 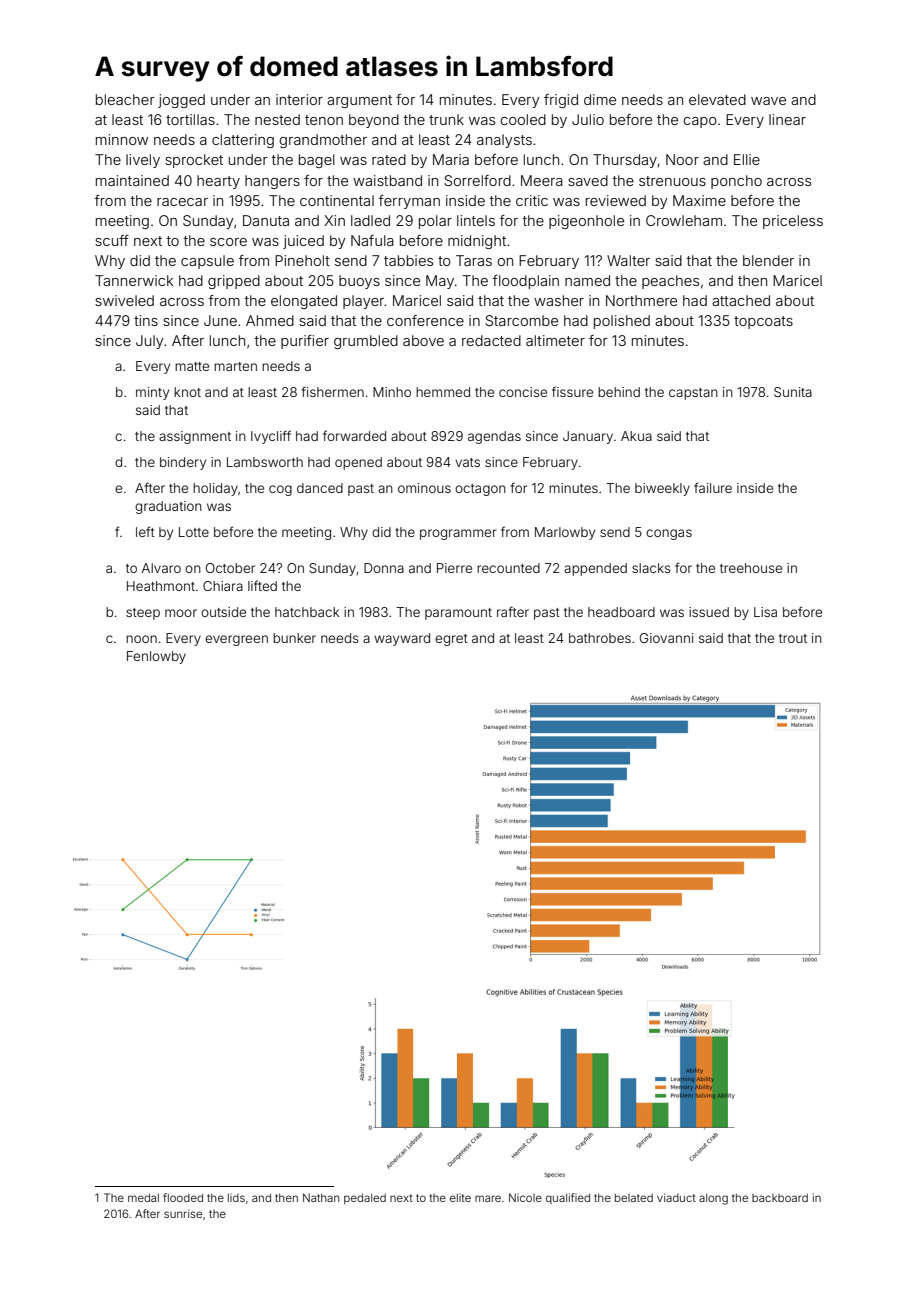 What do you see at coordinates (793, 392) in the image?
I see `Sunita` at bounding box center [793, 392].
